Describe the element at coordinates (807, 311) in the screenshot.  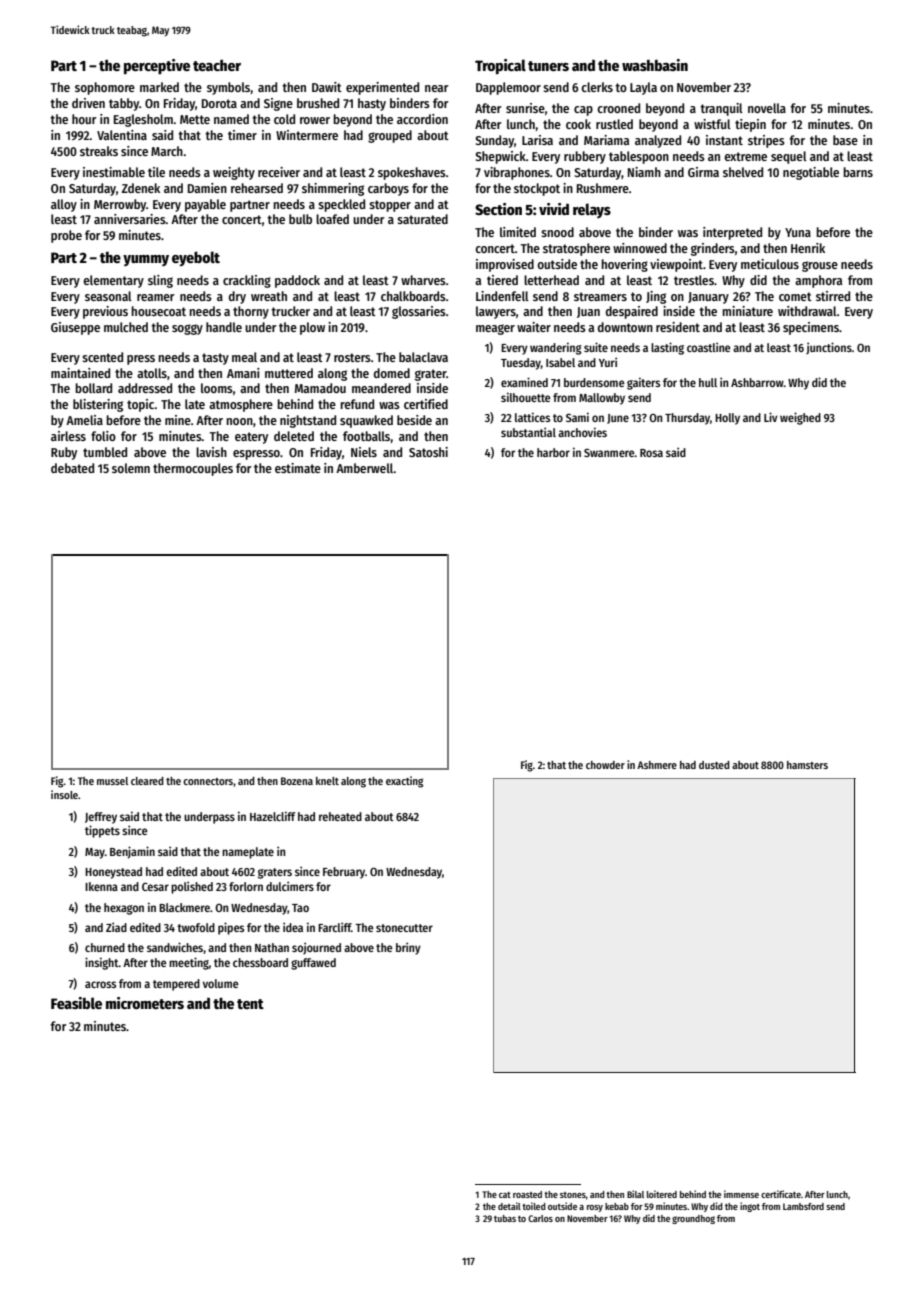
I see `withdrawal` at that location.
